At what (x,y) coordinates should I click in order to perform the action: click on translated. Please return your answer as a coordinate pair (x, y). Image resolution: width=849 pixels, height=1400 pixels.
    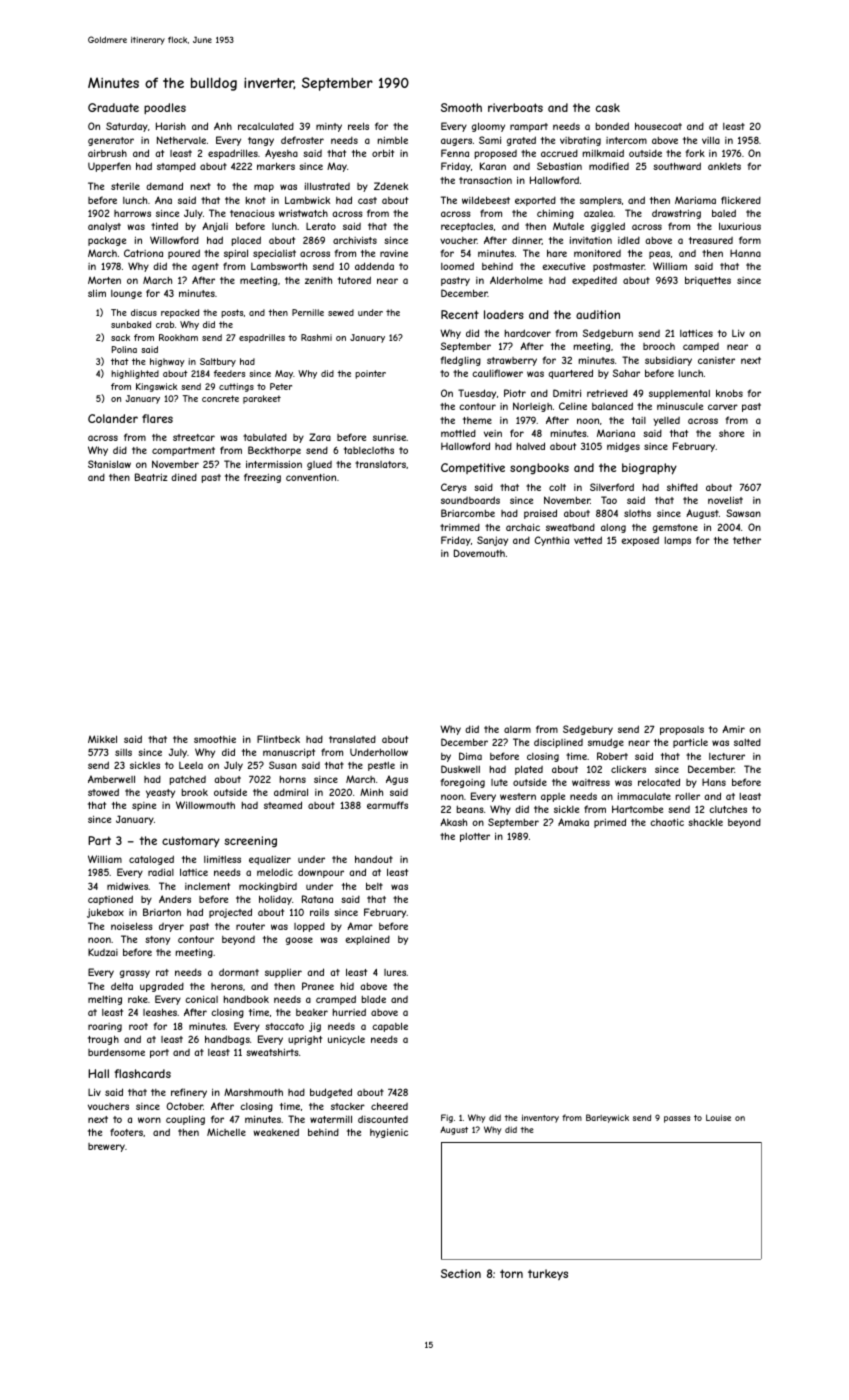
    Looking at the image, I should click on (352, 739).
